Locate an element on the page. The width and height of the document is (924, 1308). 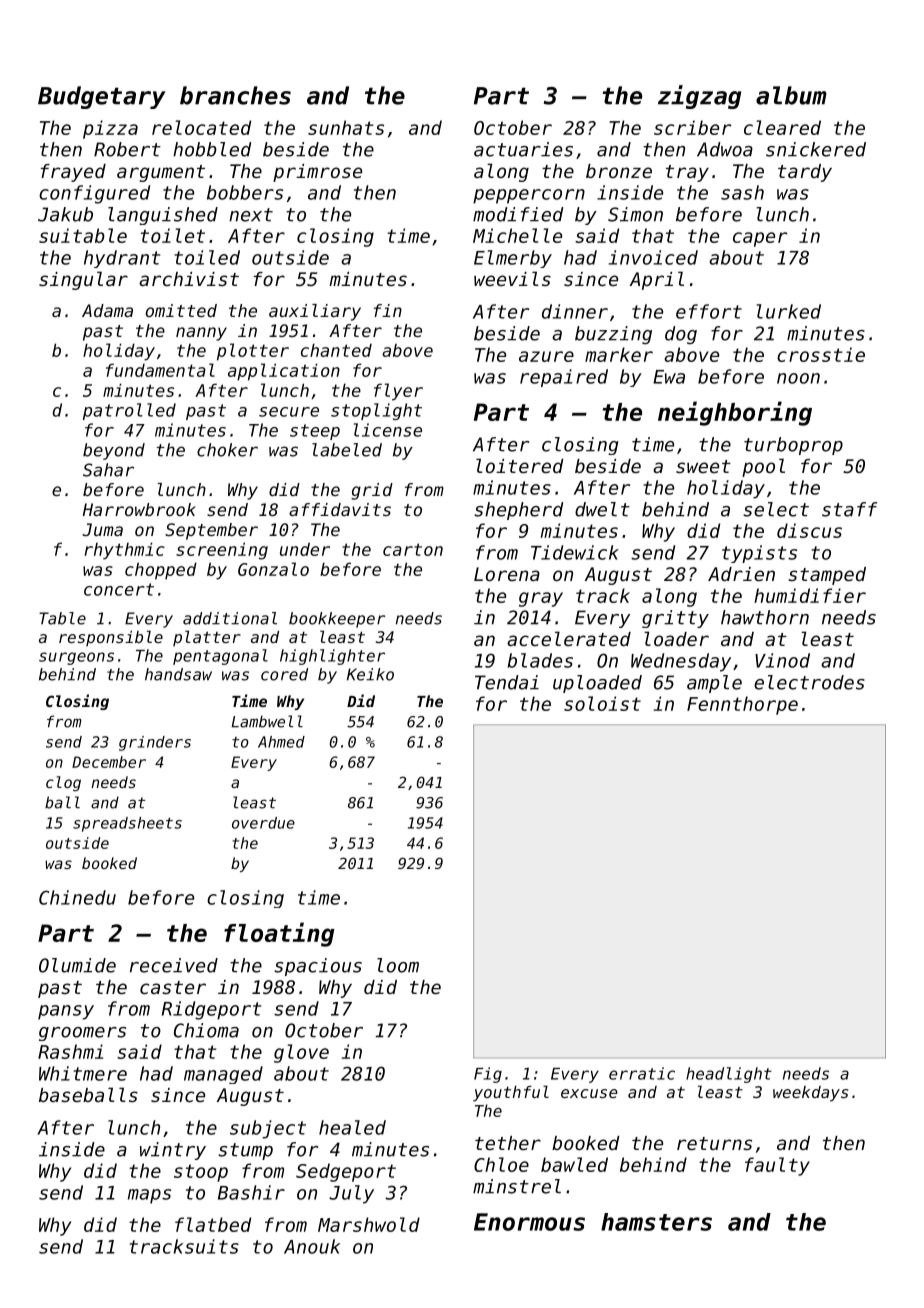
returns is located at coordinates (714, 1143).
